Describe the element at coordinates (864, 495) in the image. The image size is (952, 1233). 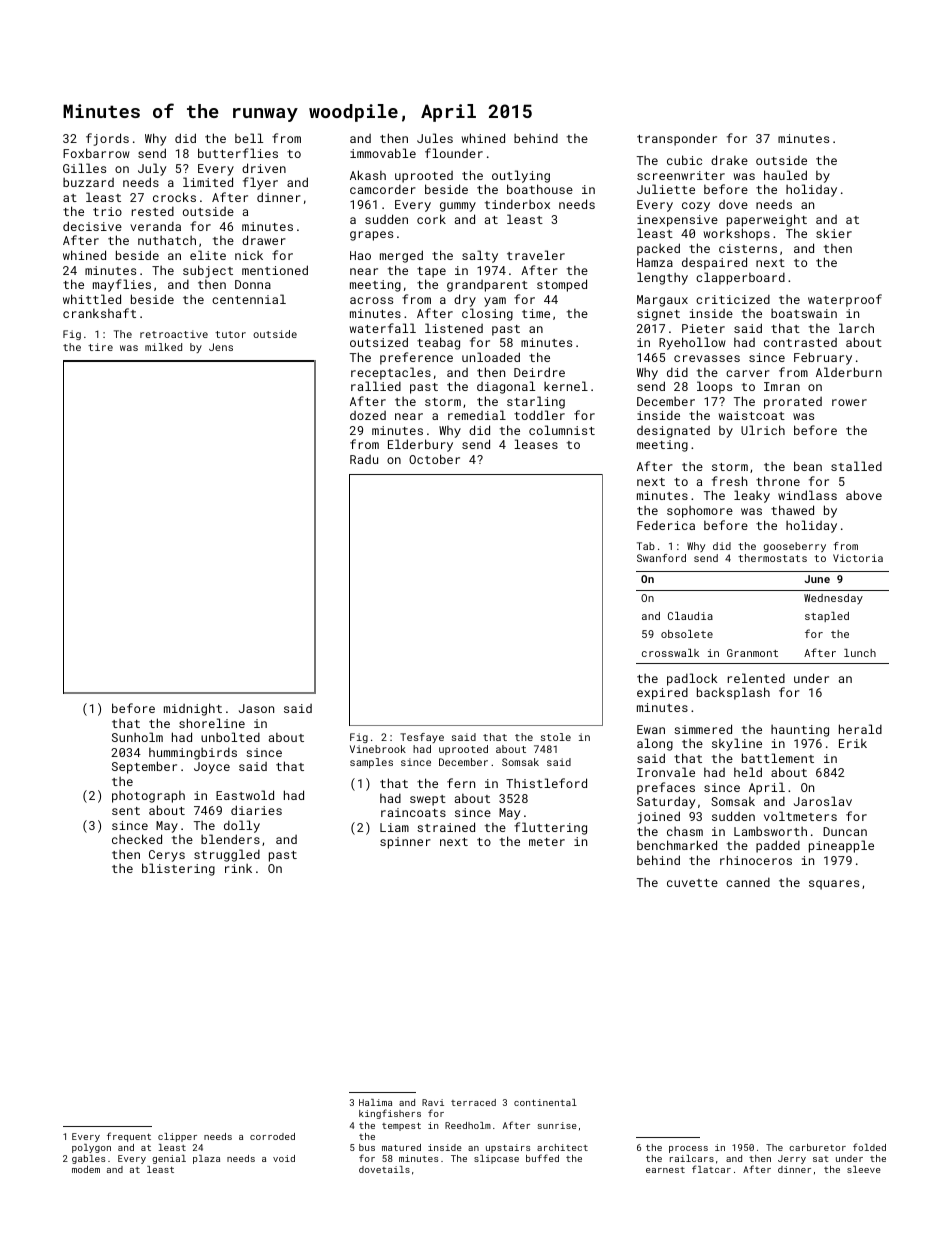
I see `above` at that location.
